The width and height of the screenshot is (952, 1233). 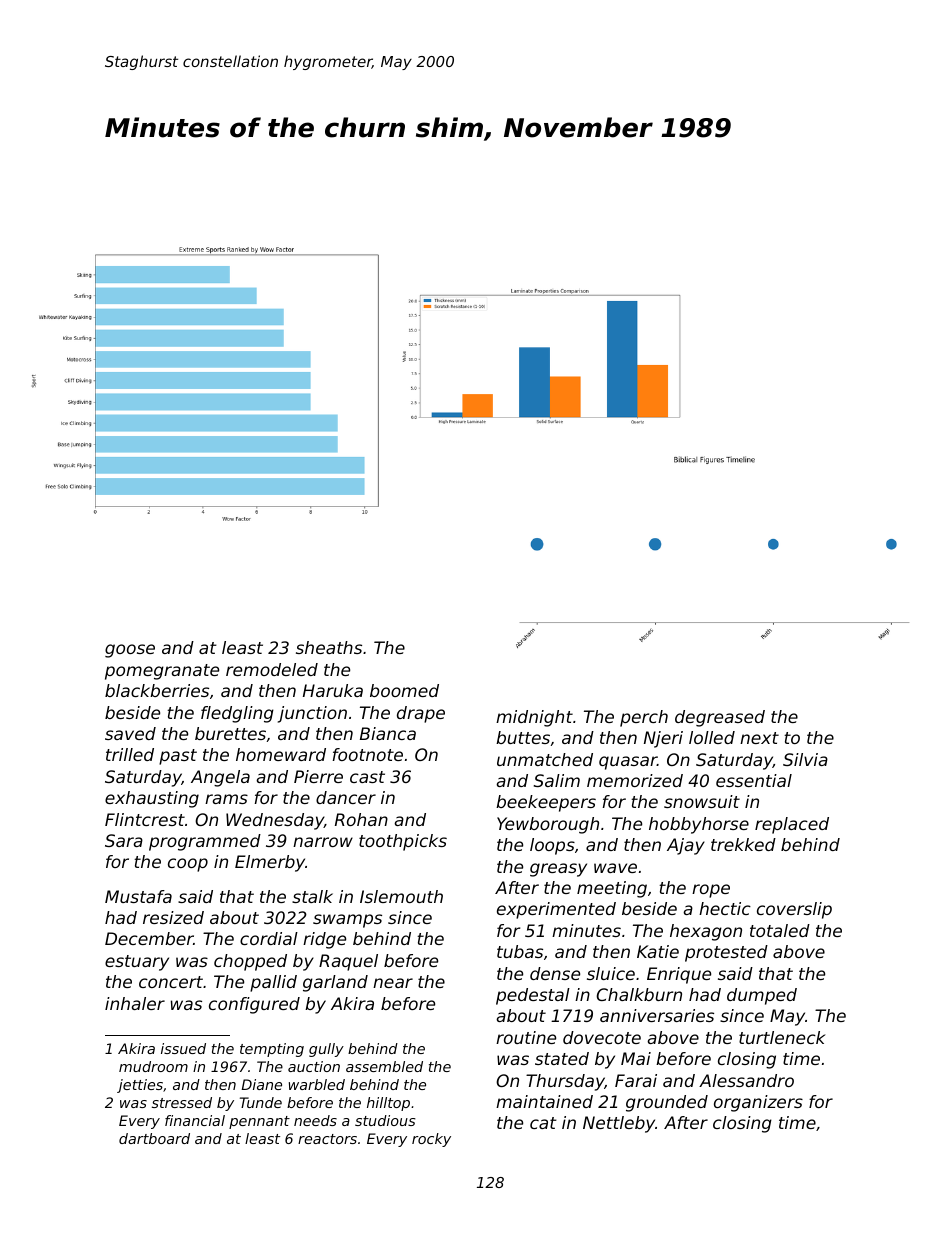 I want to click on pedestal, so click(x=533, y=996).
